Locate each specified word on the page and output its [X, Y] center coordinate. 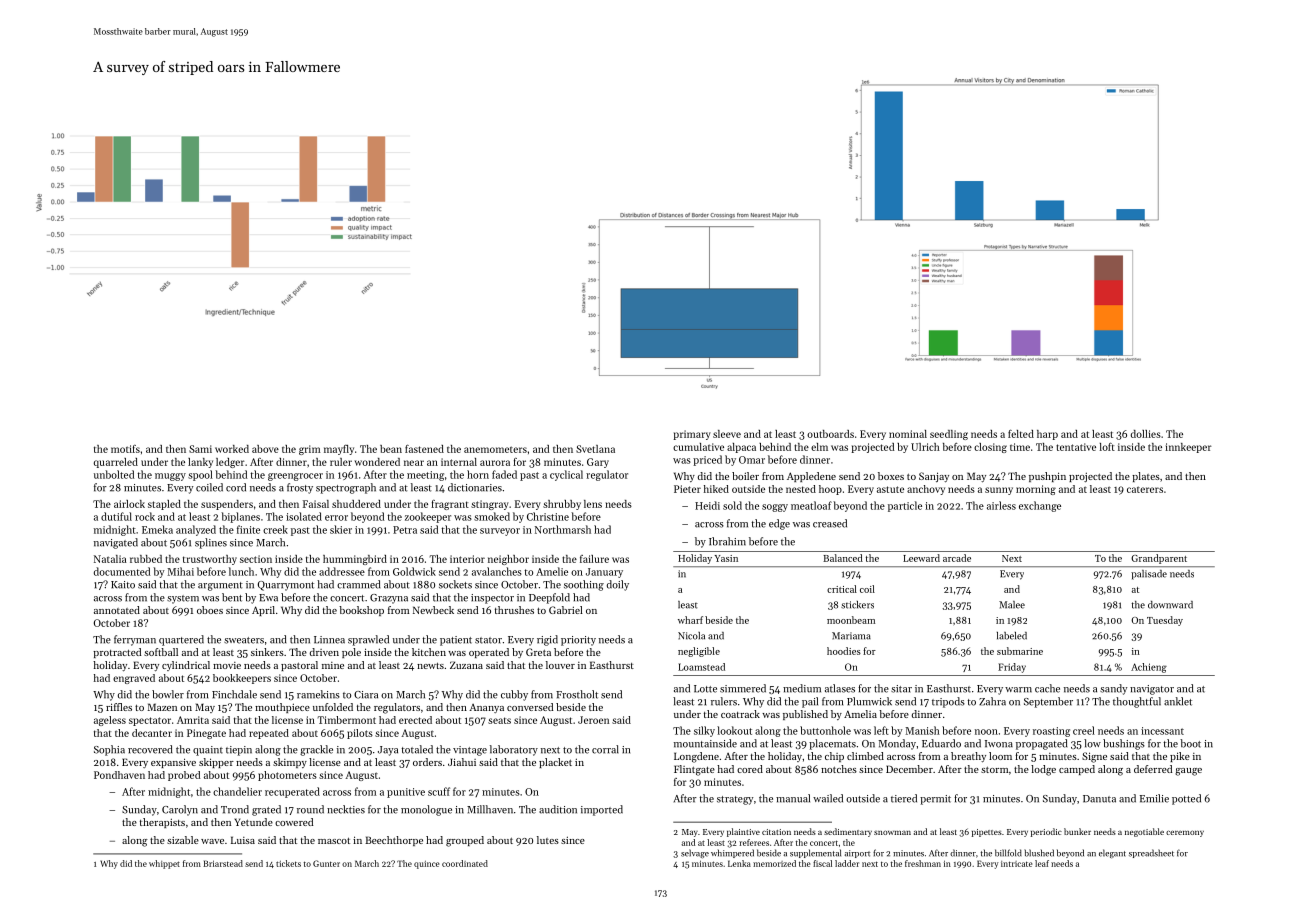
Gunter [326, 863]
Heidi [707, 505]
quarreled [116, 463]
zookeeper [428, 517]
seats [499, 720]
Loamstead [701, 667]
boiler [745, 476]
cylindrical [186, 666]
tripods [948, 702]
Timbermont [347, 720]
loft [1107, 447]
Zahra [992, 701]
